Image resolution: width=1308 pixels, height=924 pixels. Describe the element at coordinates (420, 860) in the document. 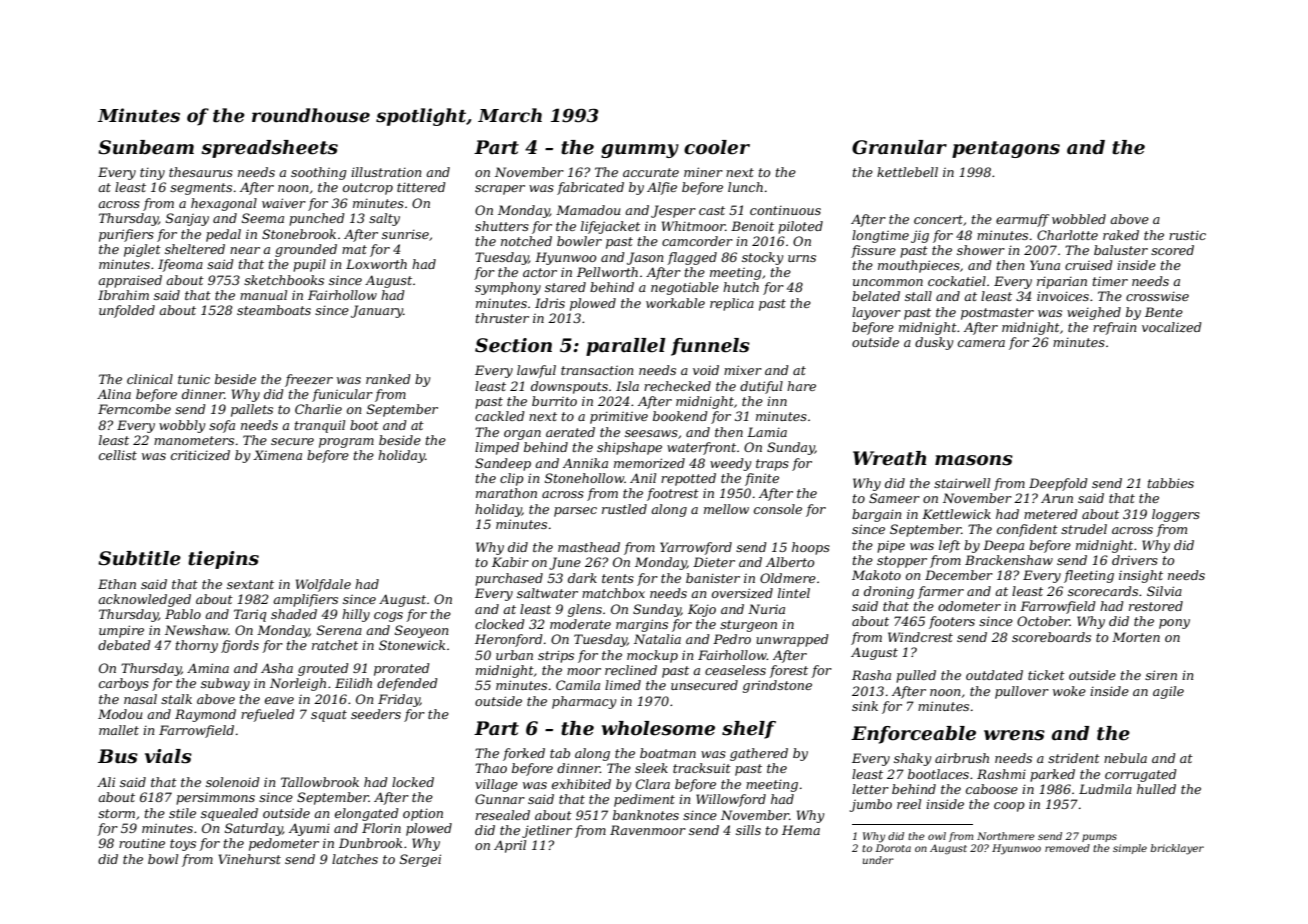

I see `Sergei` at that location.
